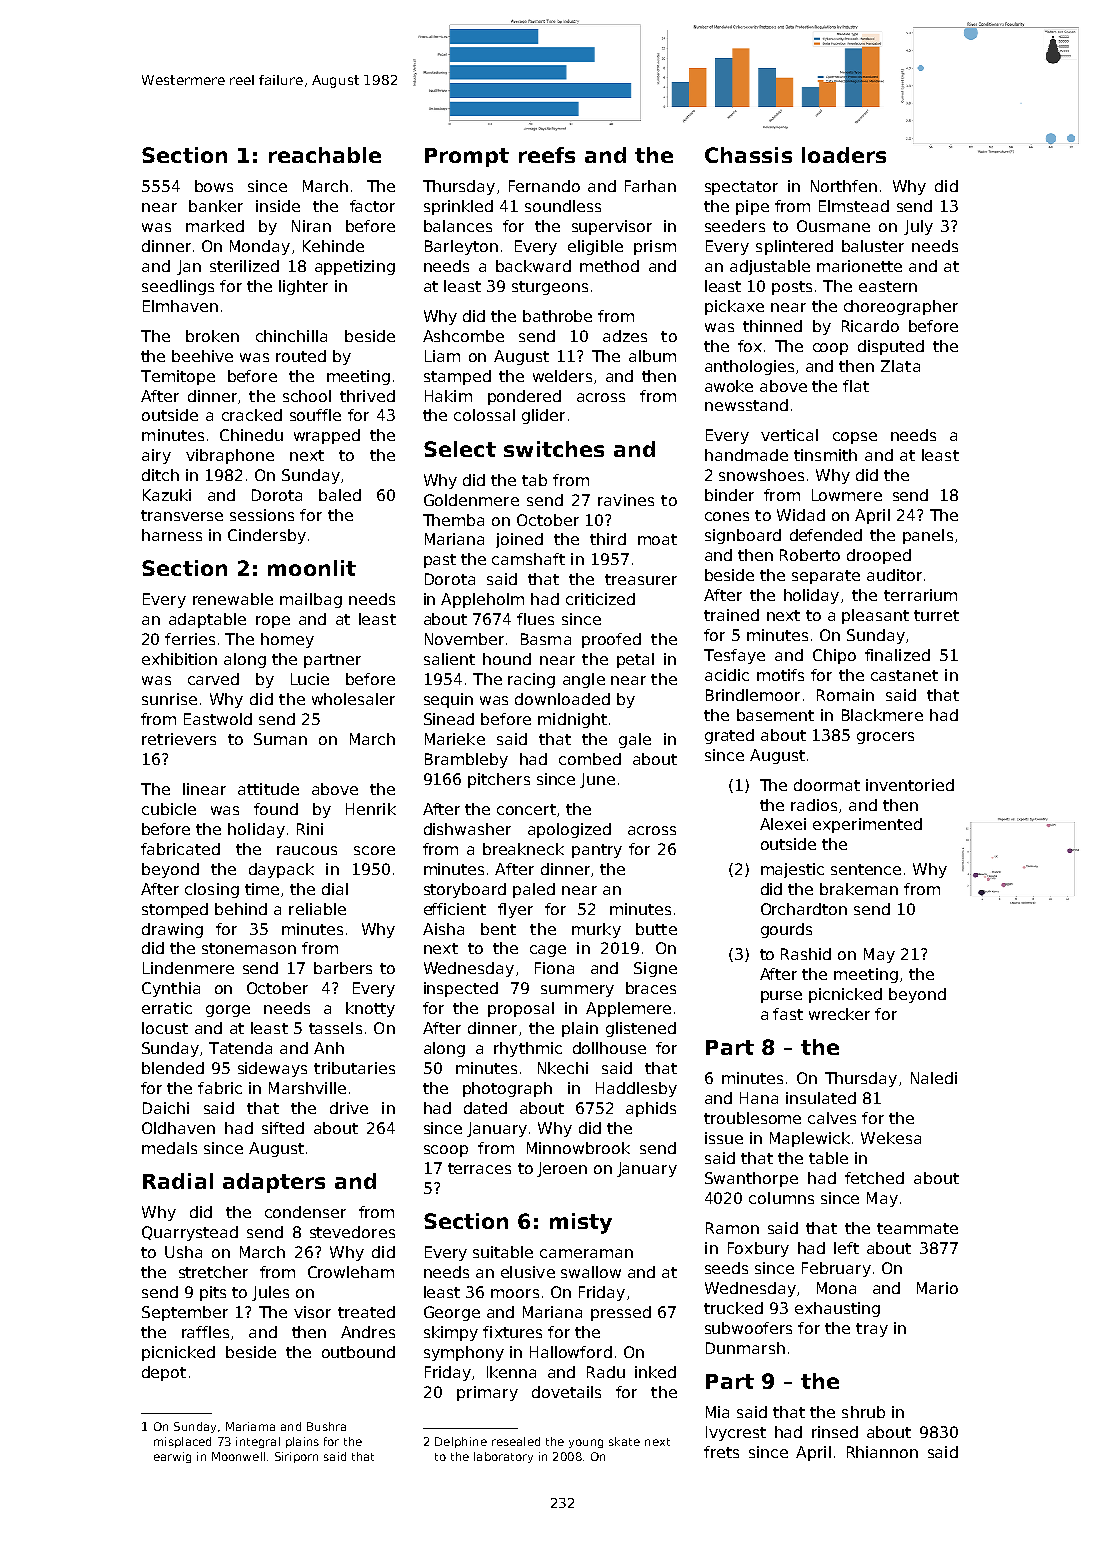 The image size is (1100, 1556). I want to click on renewable, so click(233, 599).
